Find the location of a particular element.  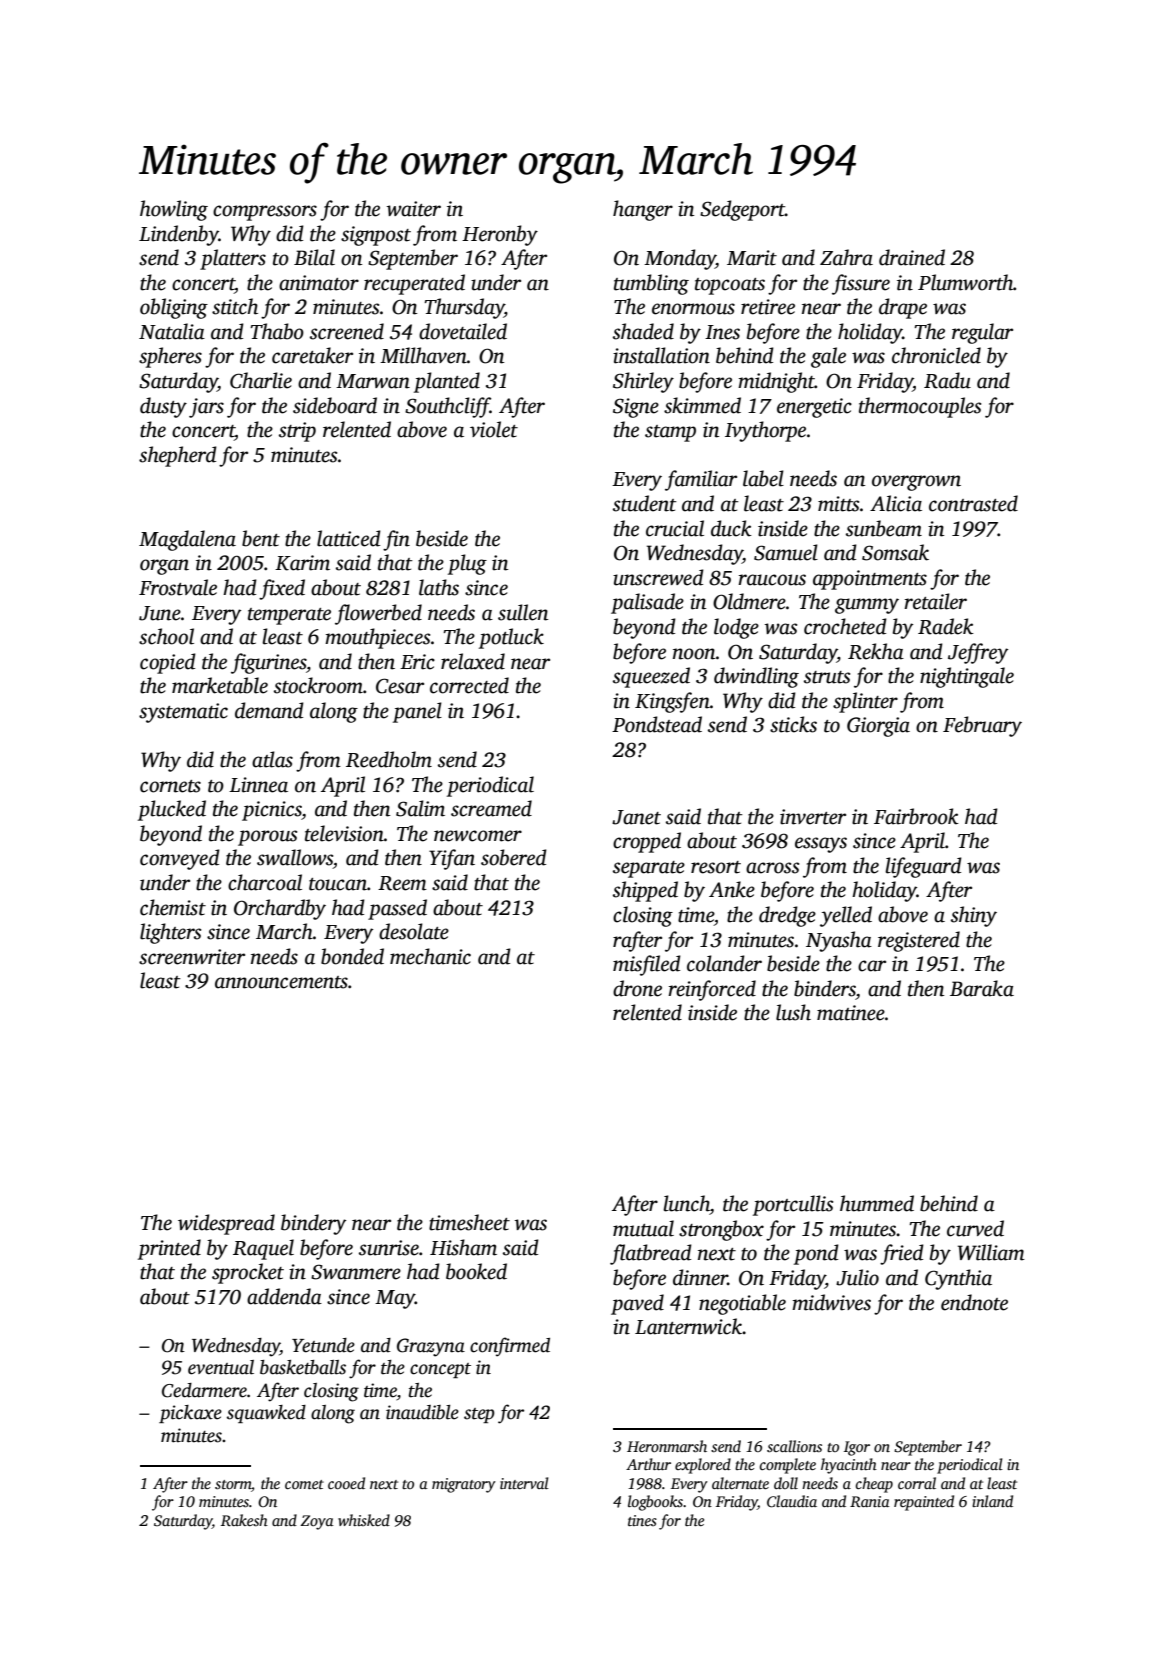

strip is located at coordinates (297, 432).
